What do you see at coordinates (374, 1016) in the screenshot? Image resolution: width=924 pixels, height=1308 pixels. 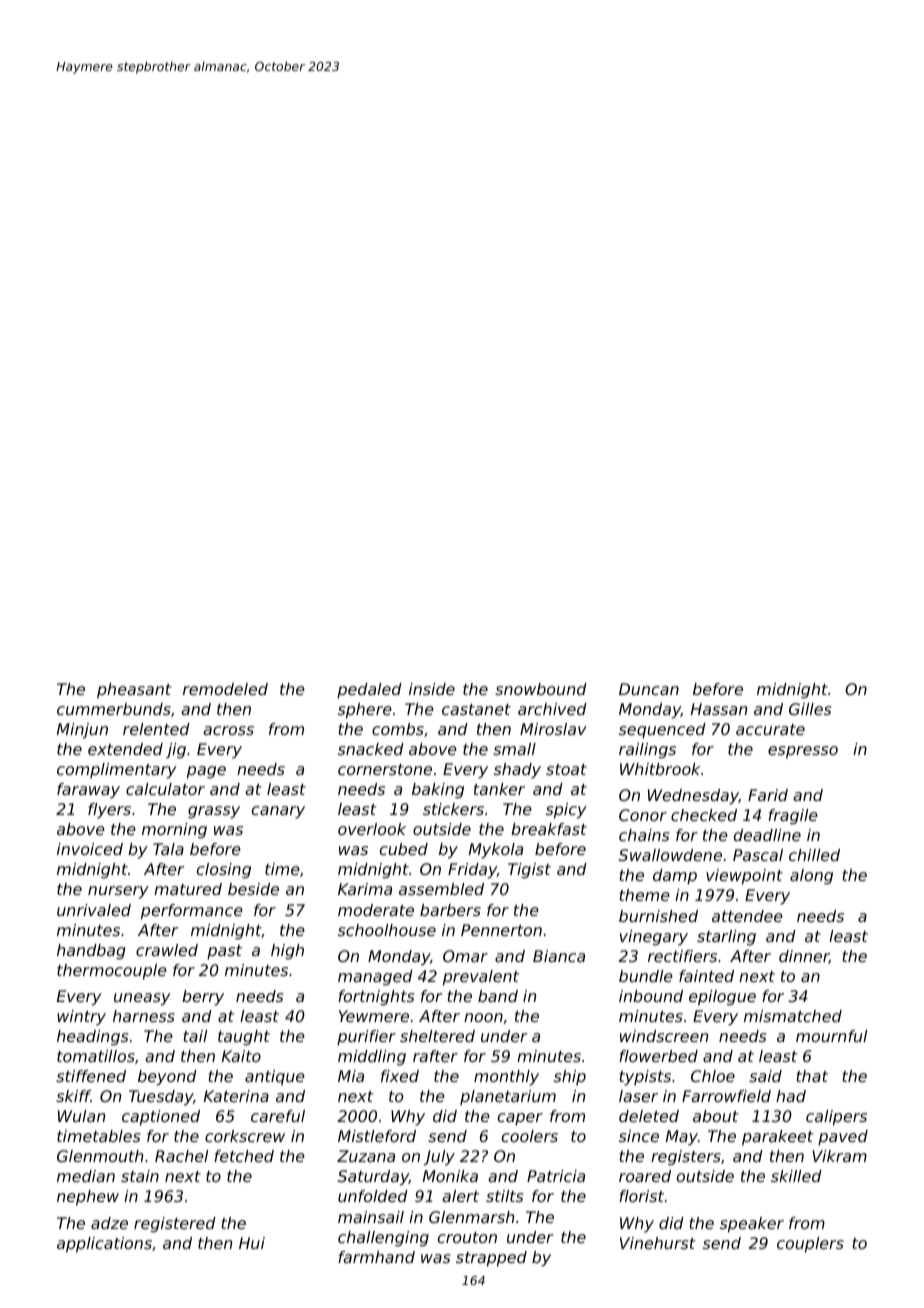 I see `Yewmere` at bounding box center [374, 1016].
